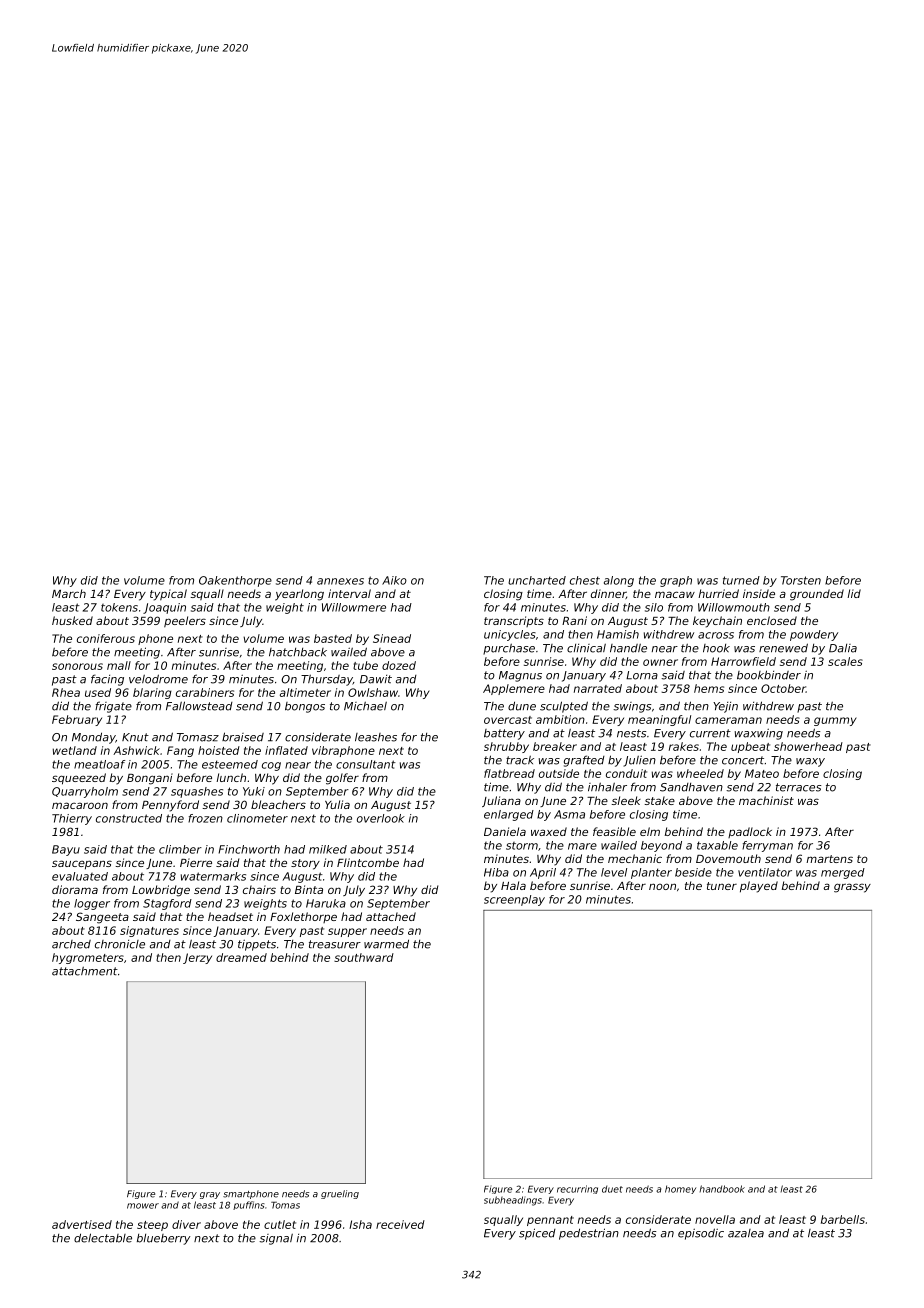  I want to click on constructed, so click(129, 818).
